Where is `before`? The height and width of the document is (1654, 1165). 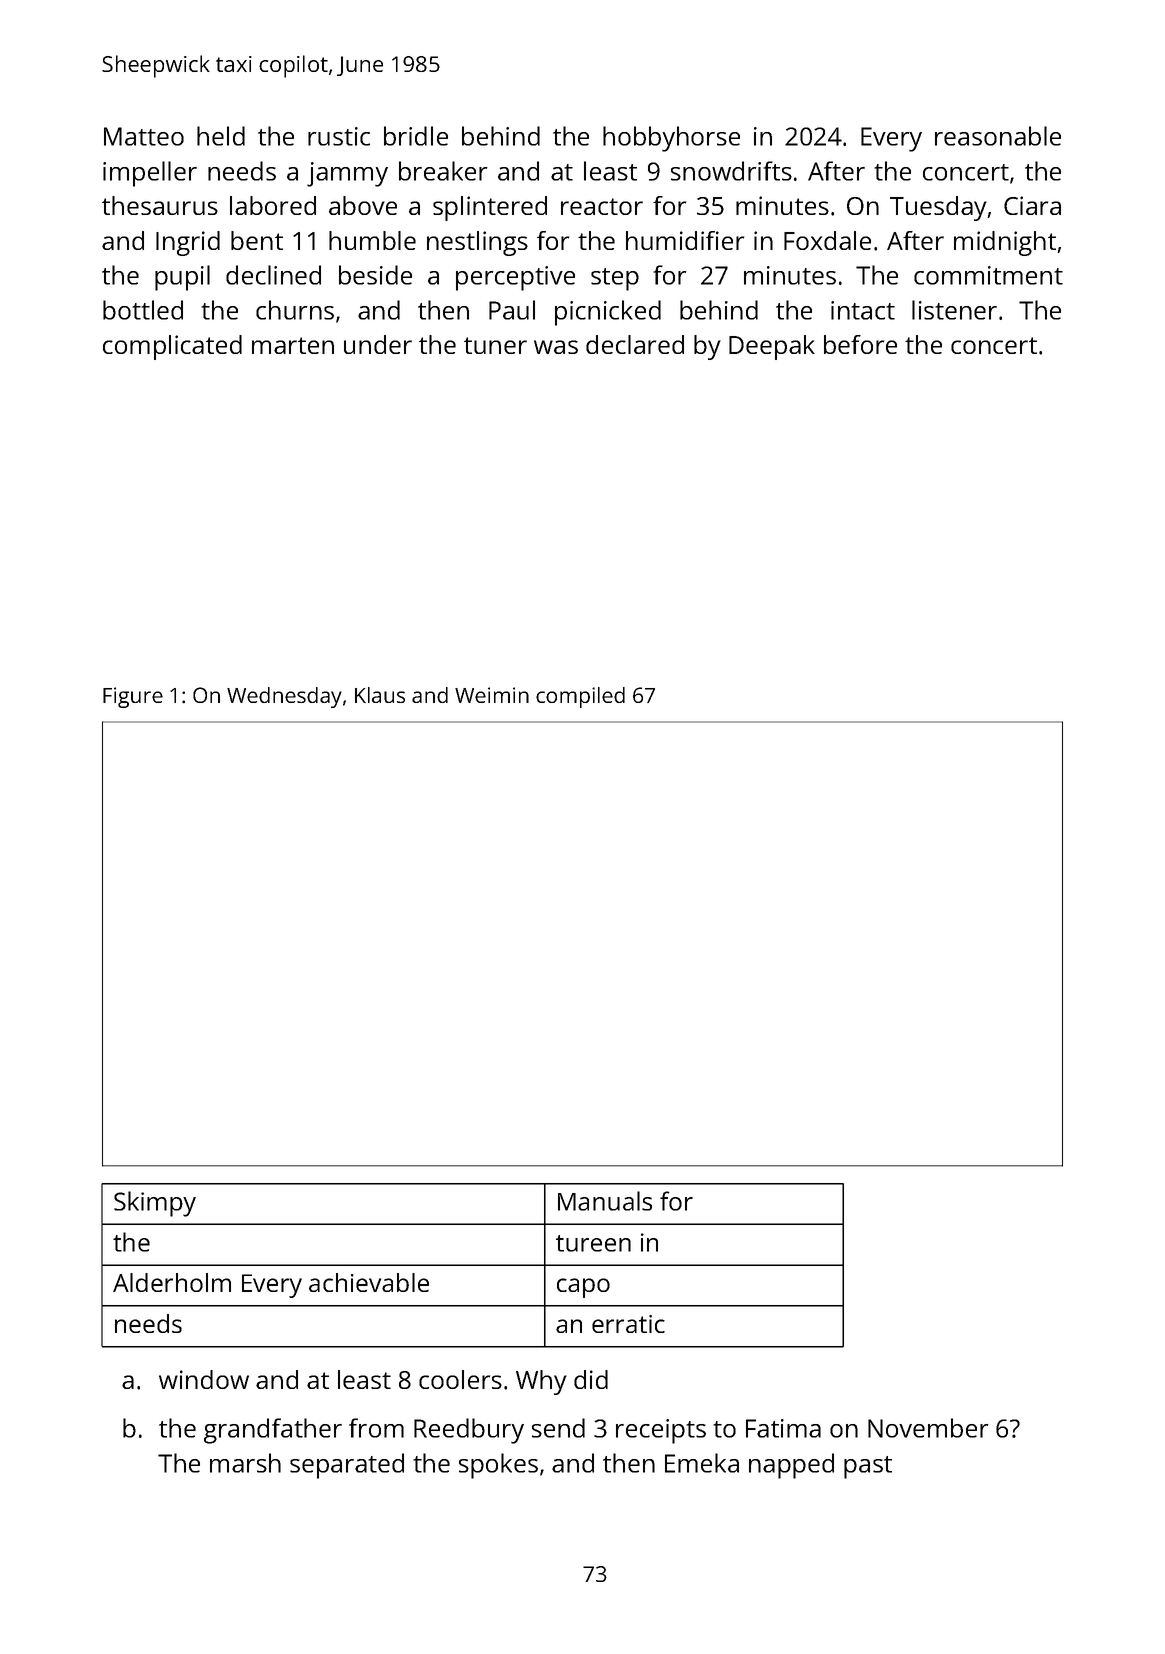 before is located at coordinates (860, 344).
